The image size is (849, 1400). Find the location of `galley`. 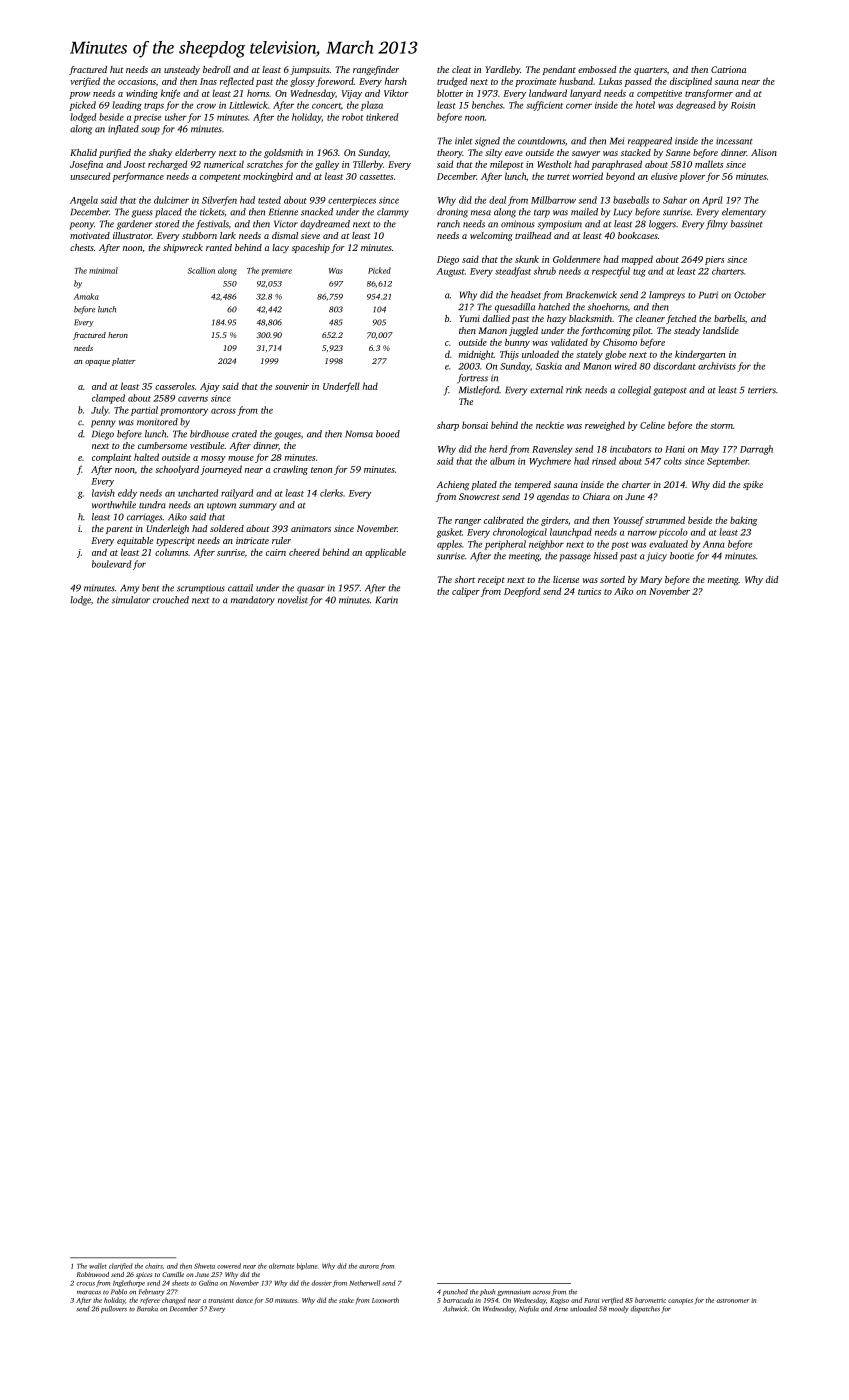

galley is located at coordinates (327, 165).
